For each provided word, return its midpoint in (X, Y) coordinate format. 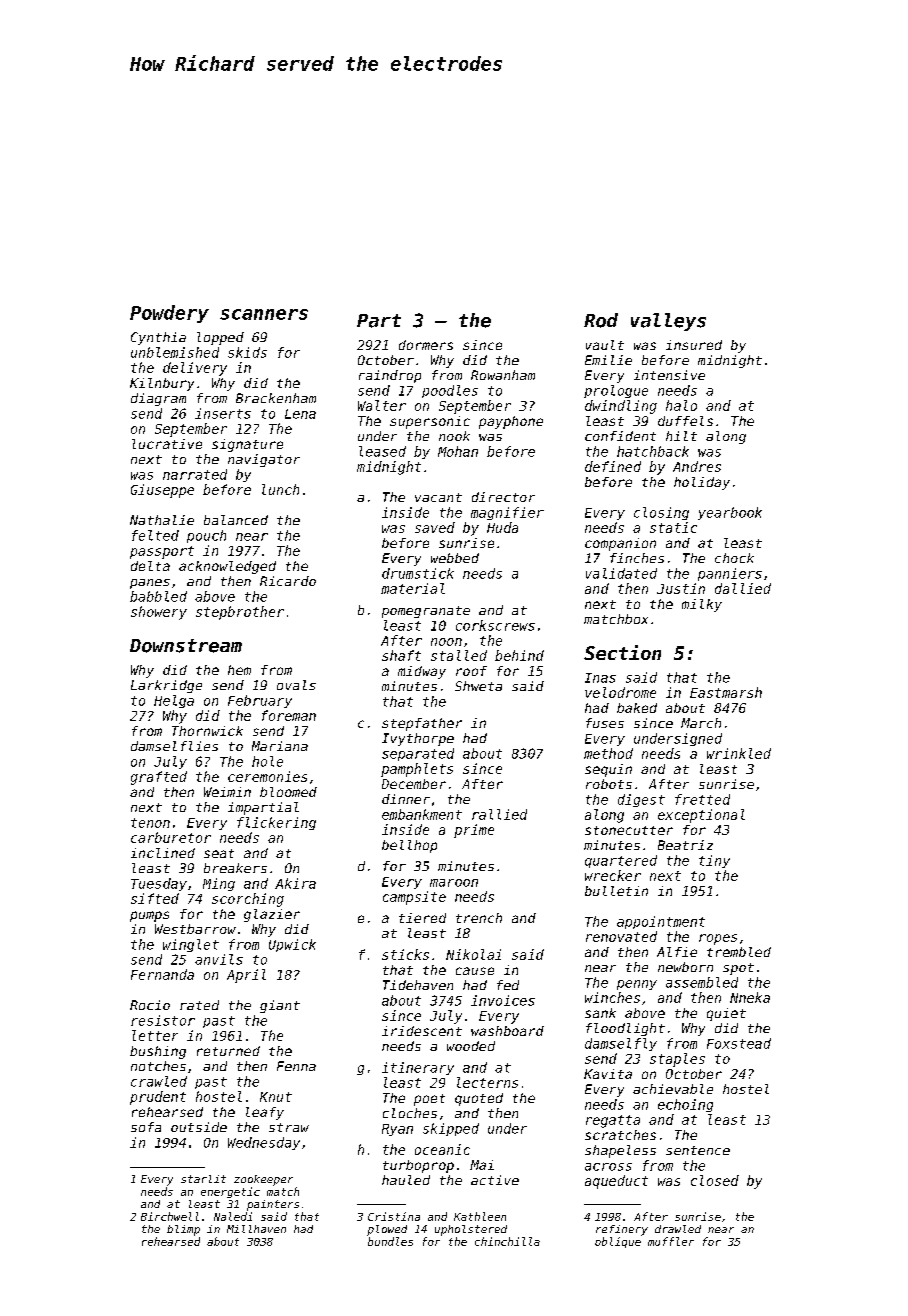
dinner (406, 799)
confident (620, 436)
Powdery (169, 314)
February (260, 701)
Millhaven (256, 1229)
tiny (714, 861)
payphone (511, 422)
